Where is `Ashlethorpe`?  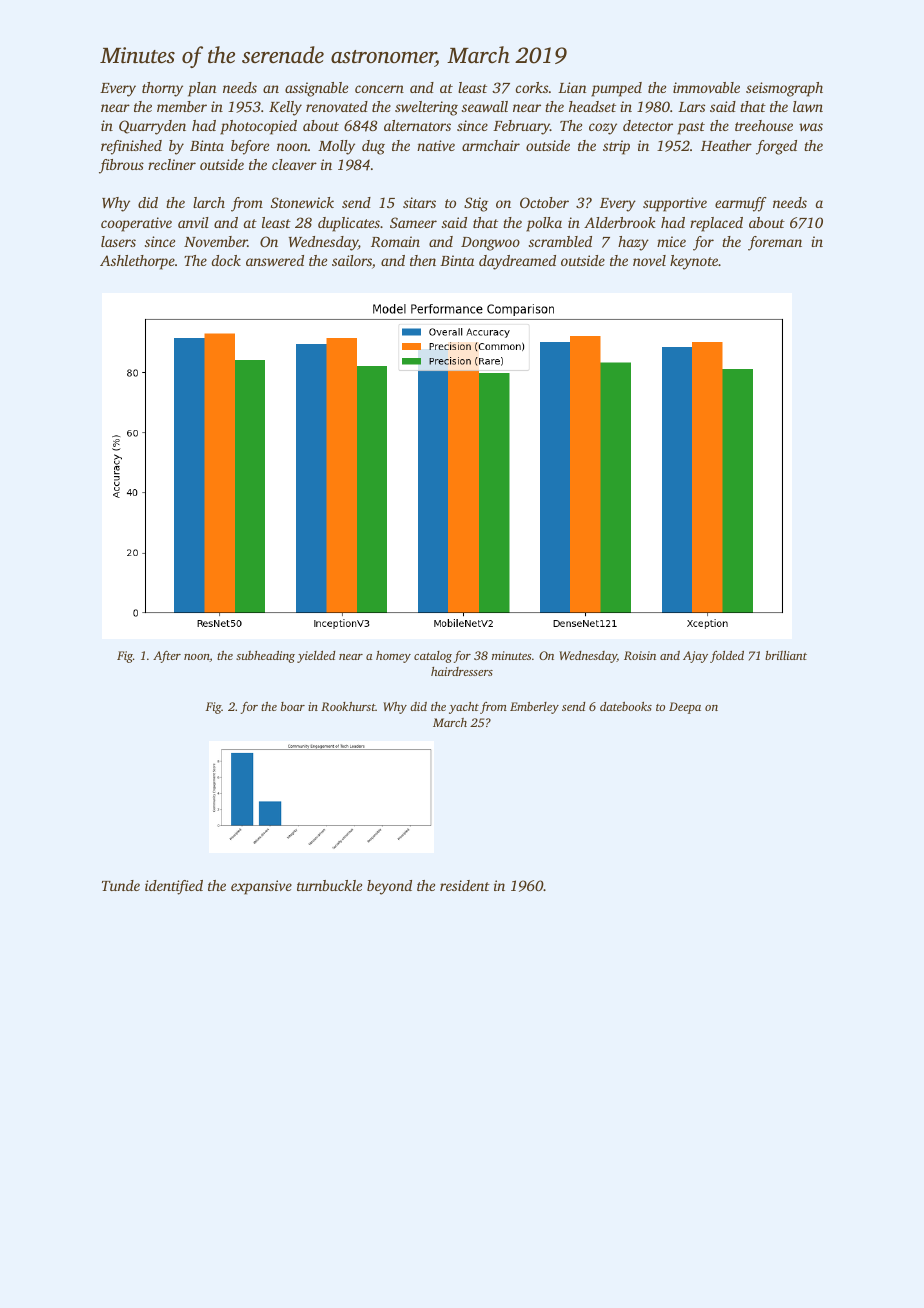
Ashlethorpe is located at coordinates (137, 262).
